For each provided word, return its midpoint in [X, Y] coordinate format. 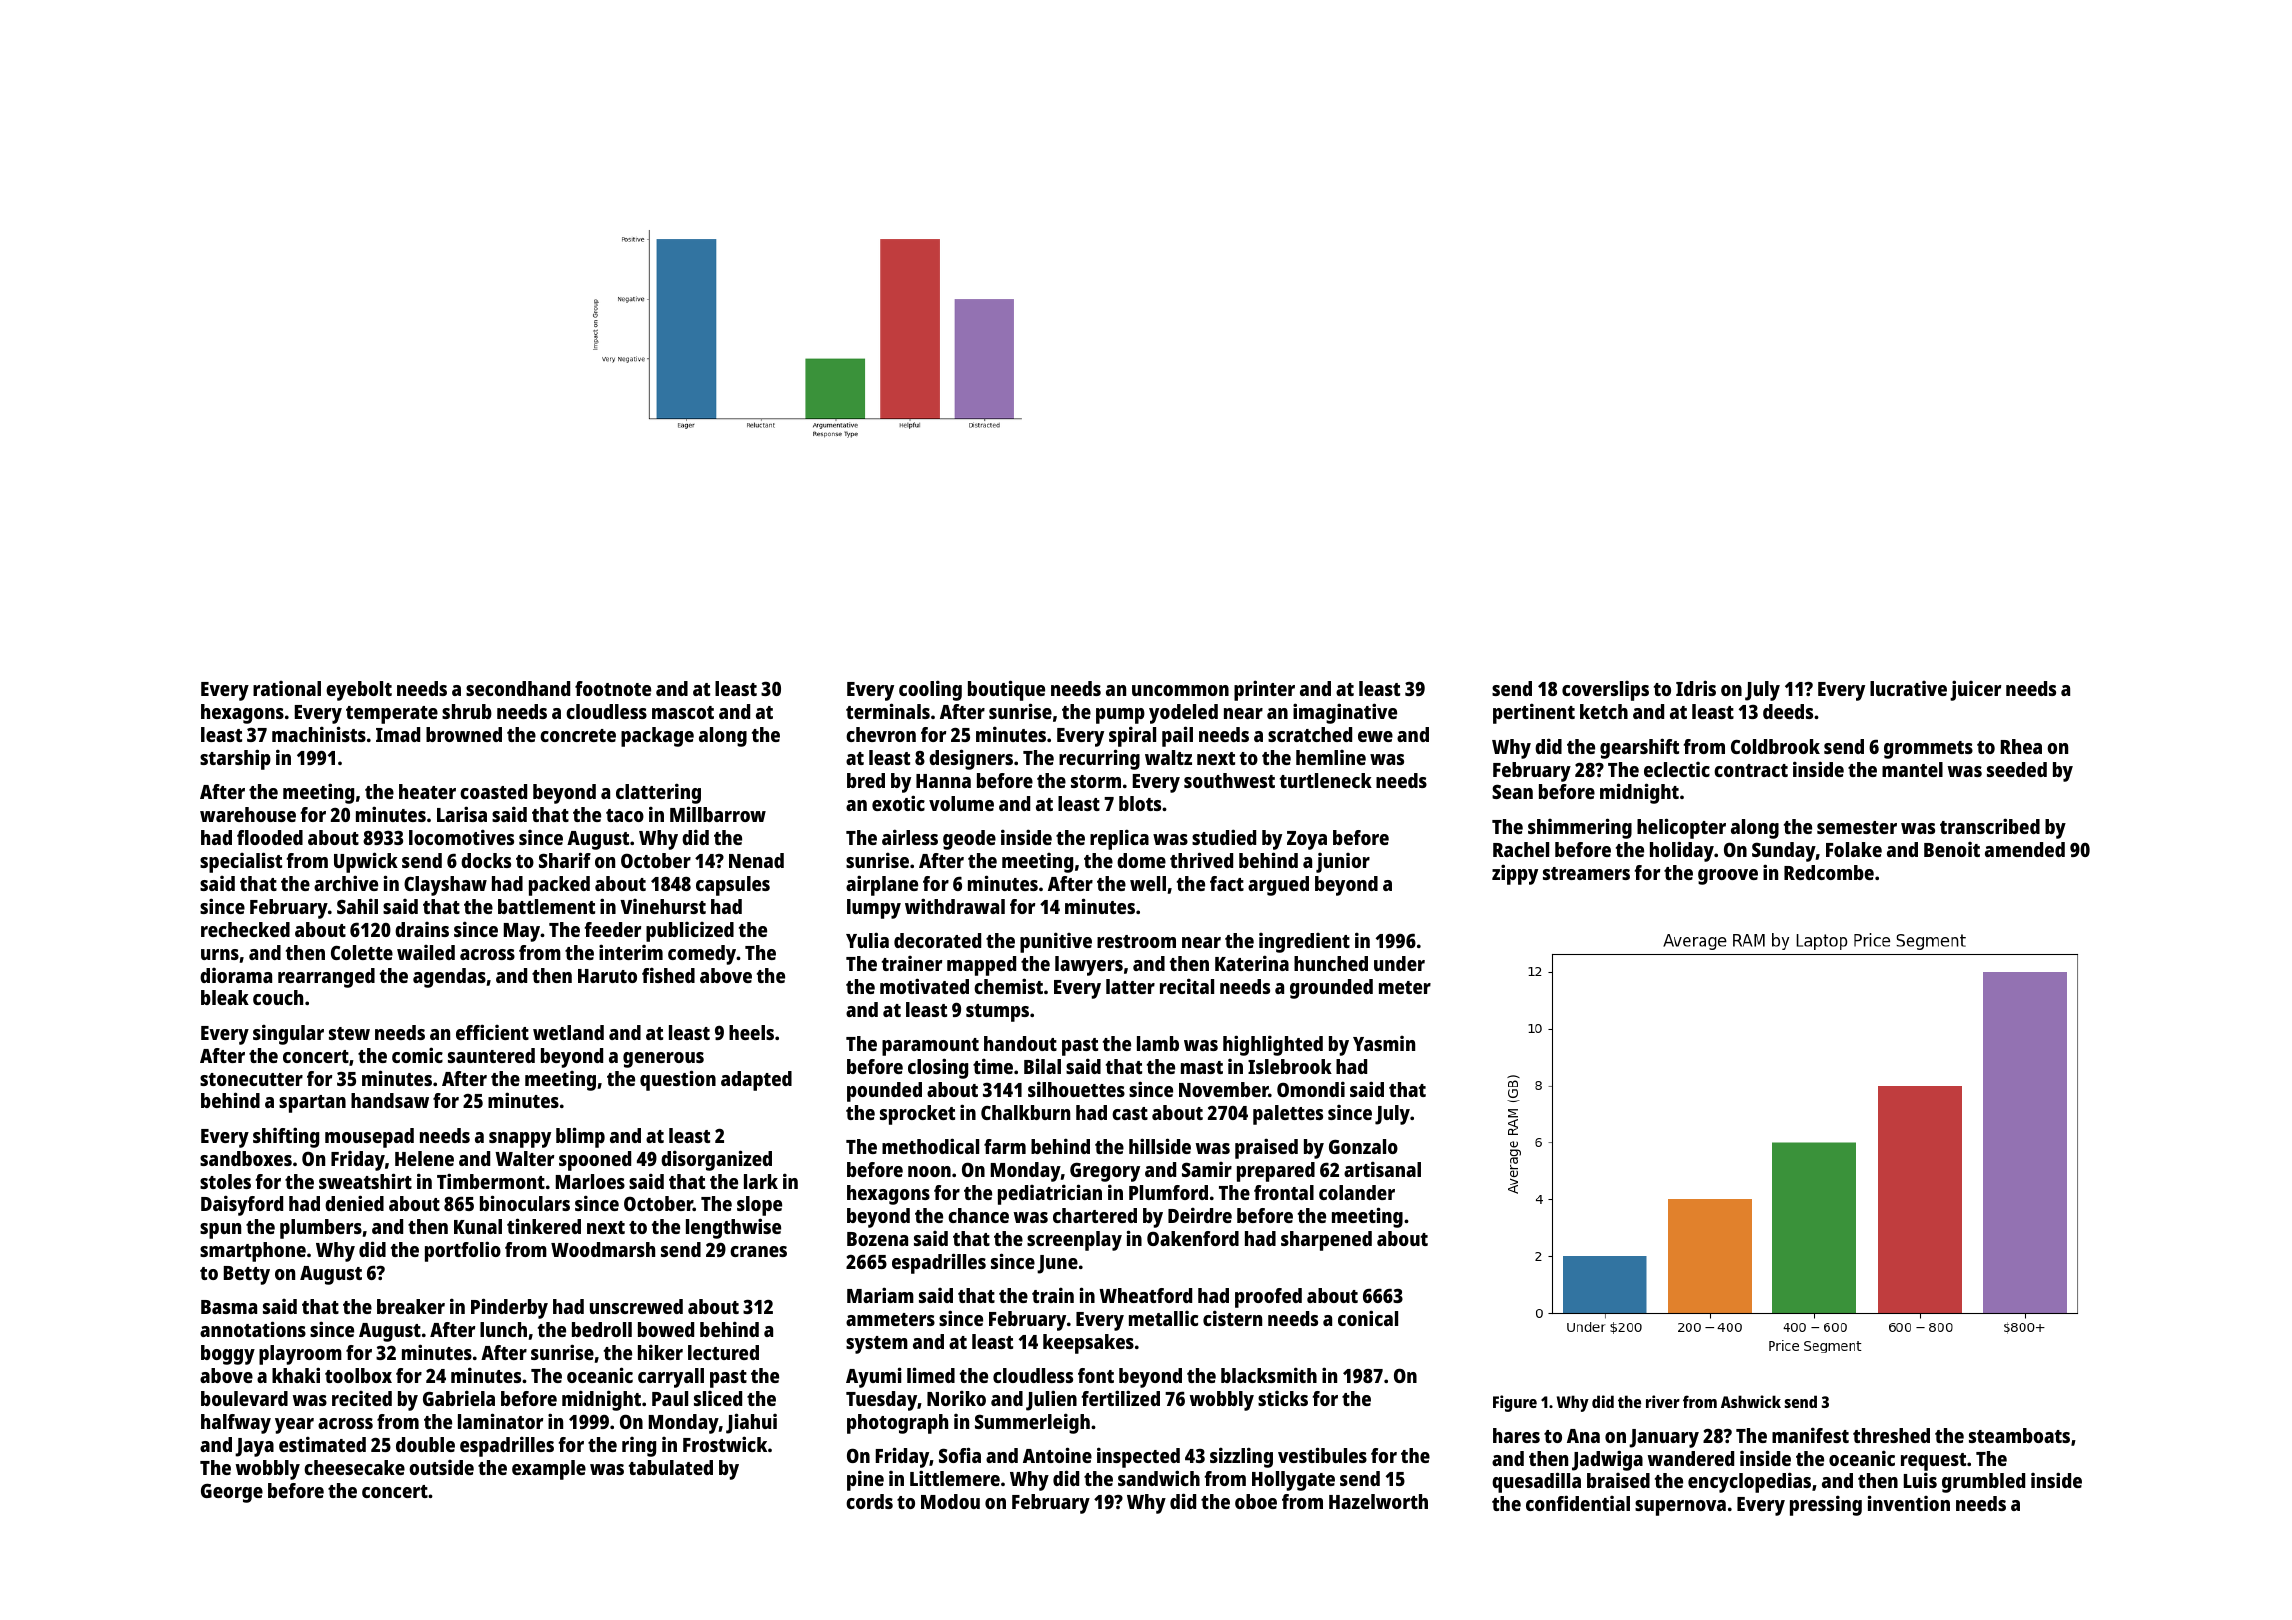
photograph [897, 1424]
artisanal [1382, 1169]
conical [1368, 1318]
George [232, 1493]
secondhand [518, 688]
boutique [1006, 690]
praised [1266, 1148]
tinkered [544, 1226]
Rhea [2021, 746]
